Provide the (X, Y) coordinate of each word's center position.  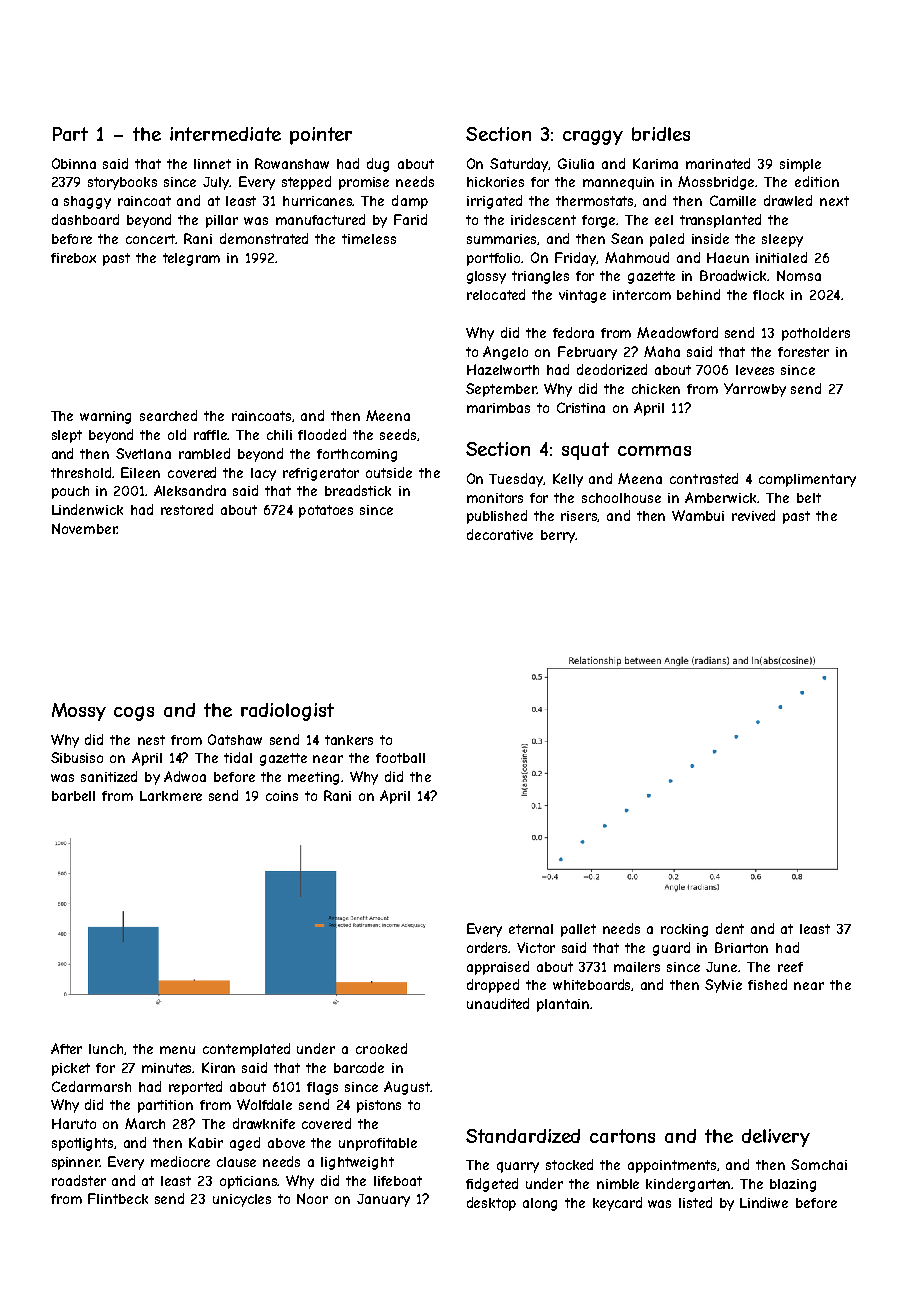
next (834, 201)
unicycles (242, 1200)
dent (730, 928)
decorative (500, 534)
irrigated (494, 202)
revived (753, 515)
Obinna (74, 163)
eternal (531, 929)
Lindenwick (87, 509)
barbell (73, 796)
